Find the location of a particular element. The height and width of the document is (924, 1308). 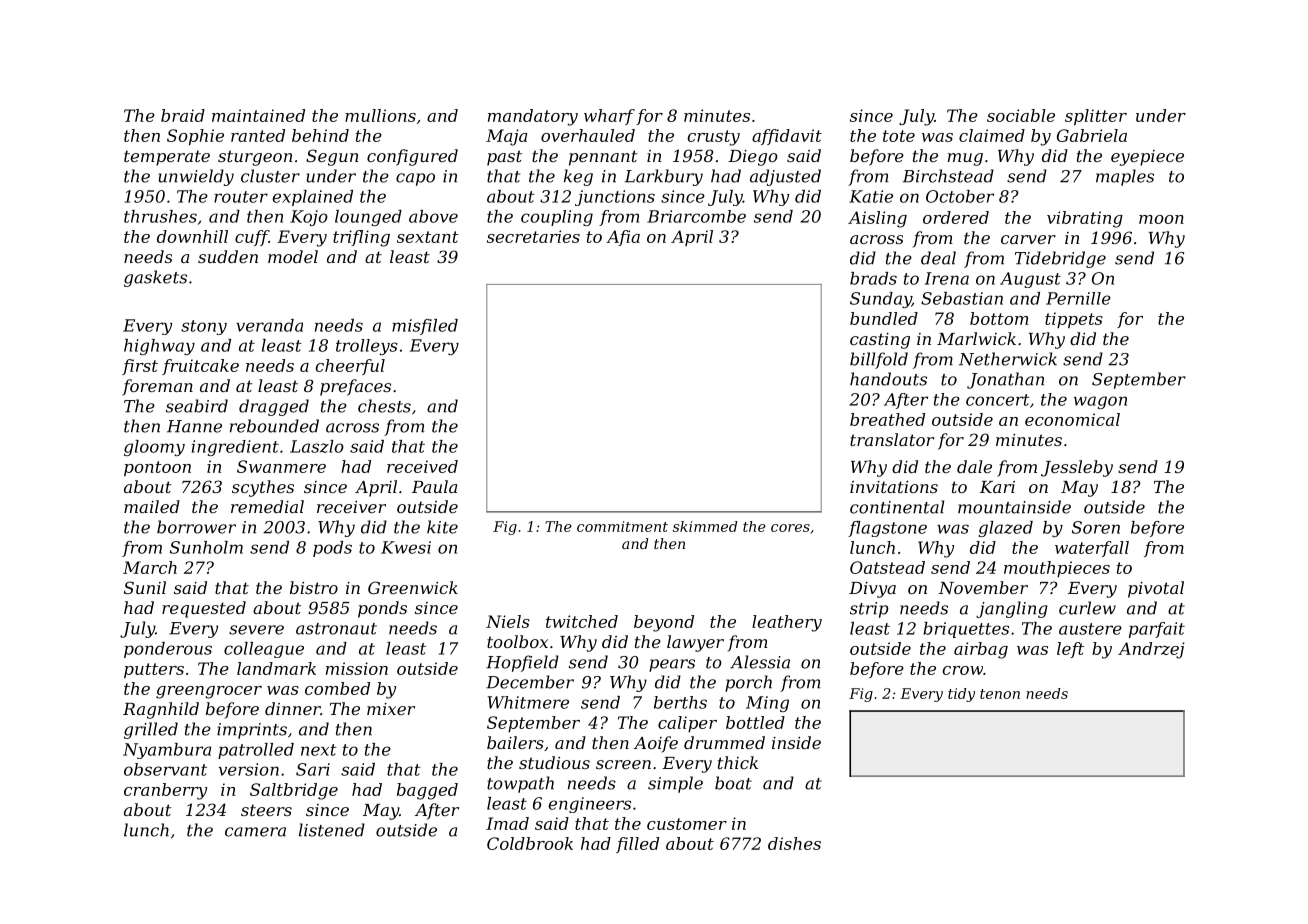

listened is located at coordinates (332, 830).
